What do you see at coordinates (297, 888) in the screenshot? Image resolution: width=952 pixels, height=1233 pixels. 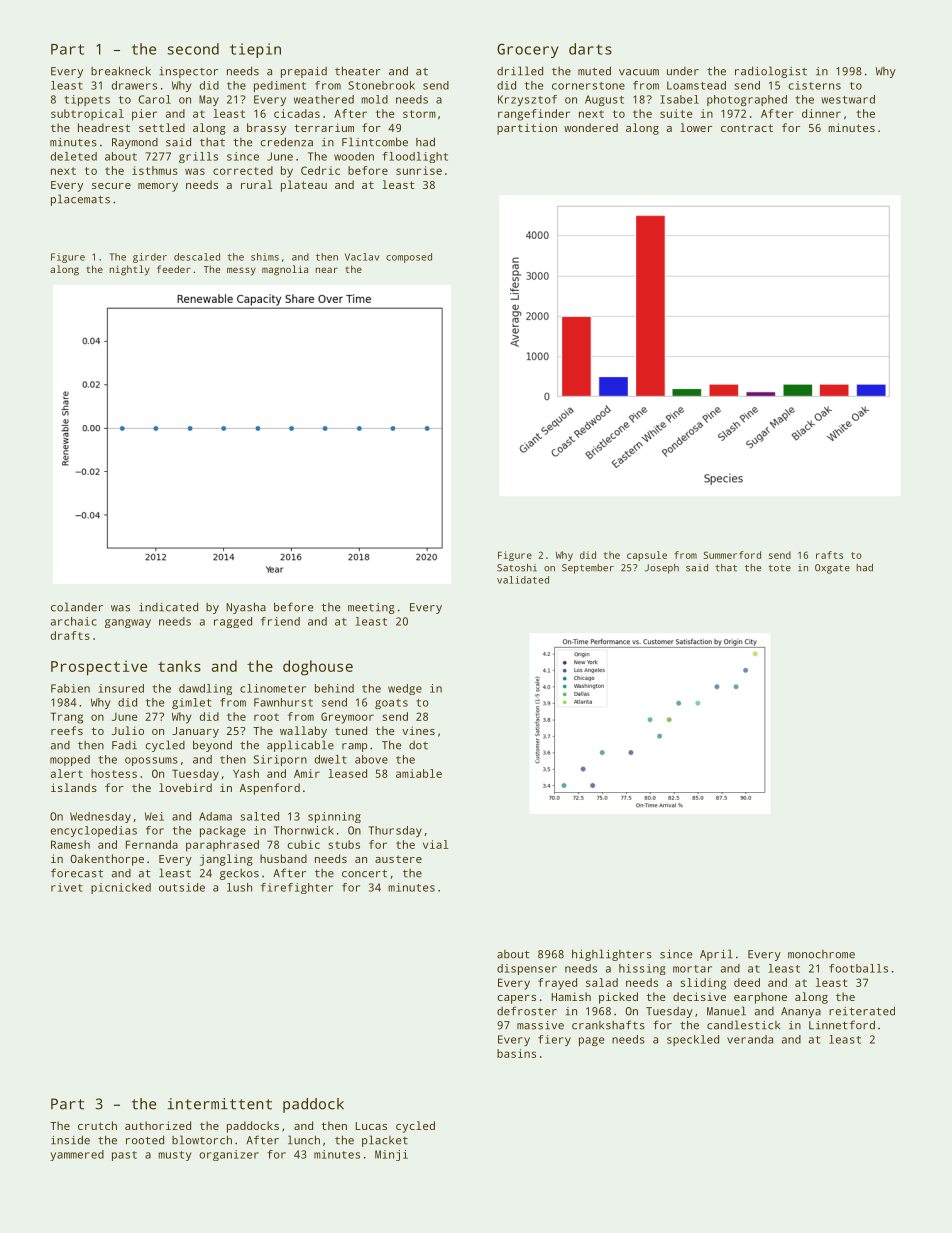 I see `firefighter` at bounding box center [297, 888].
